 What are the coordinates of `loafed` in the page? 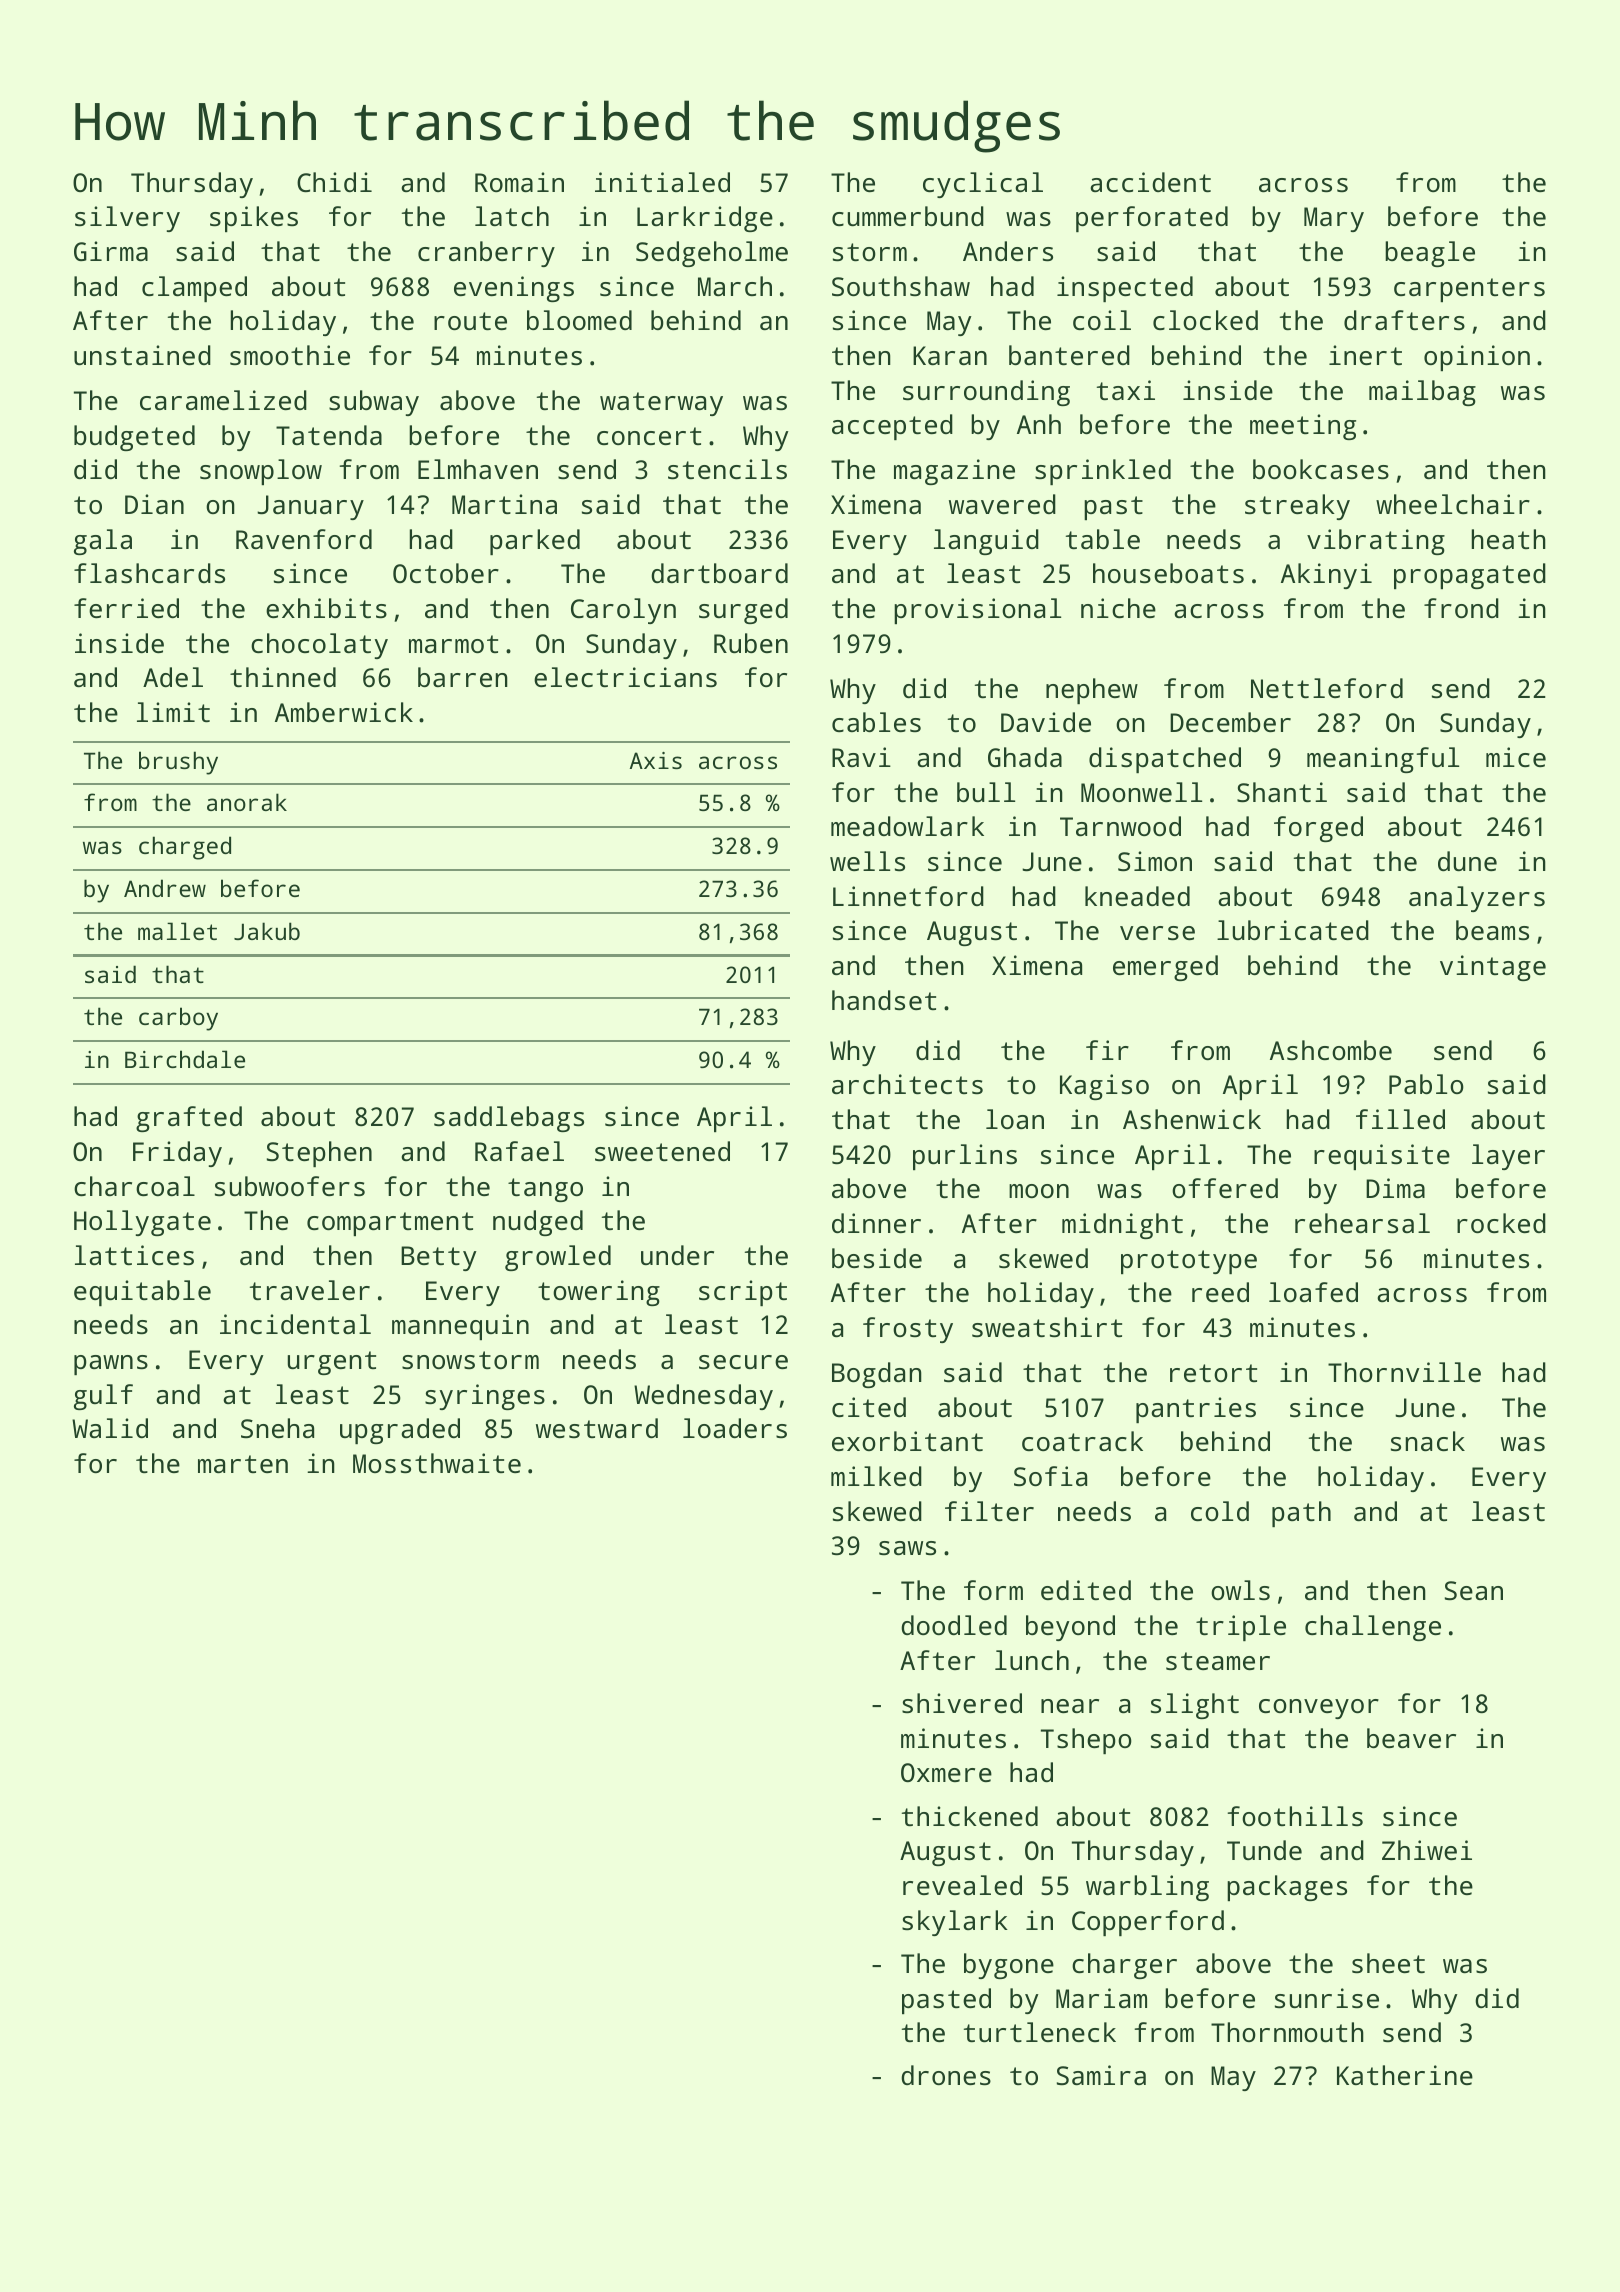 It's located at (1313, 1292).
